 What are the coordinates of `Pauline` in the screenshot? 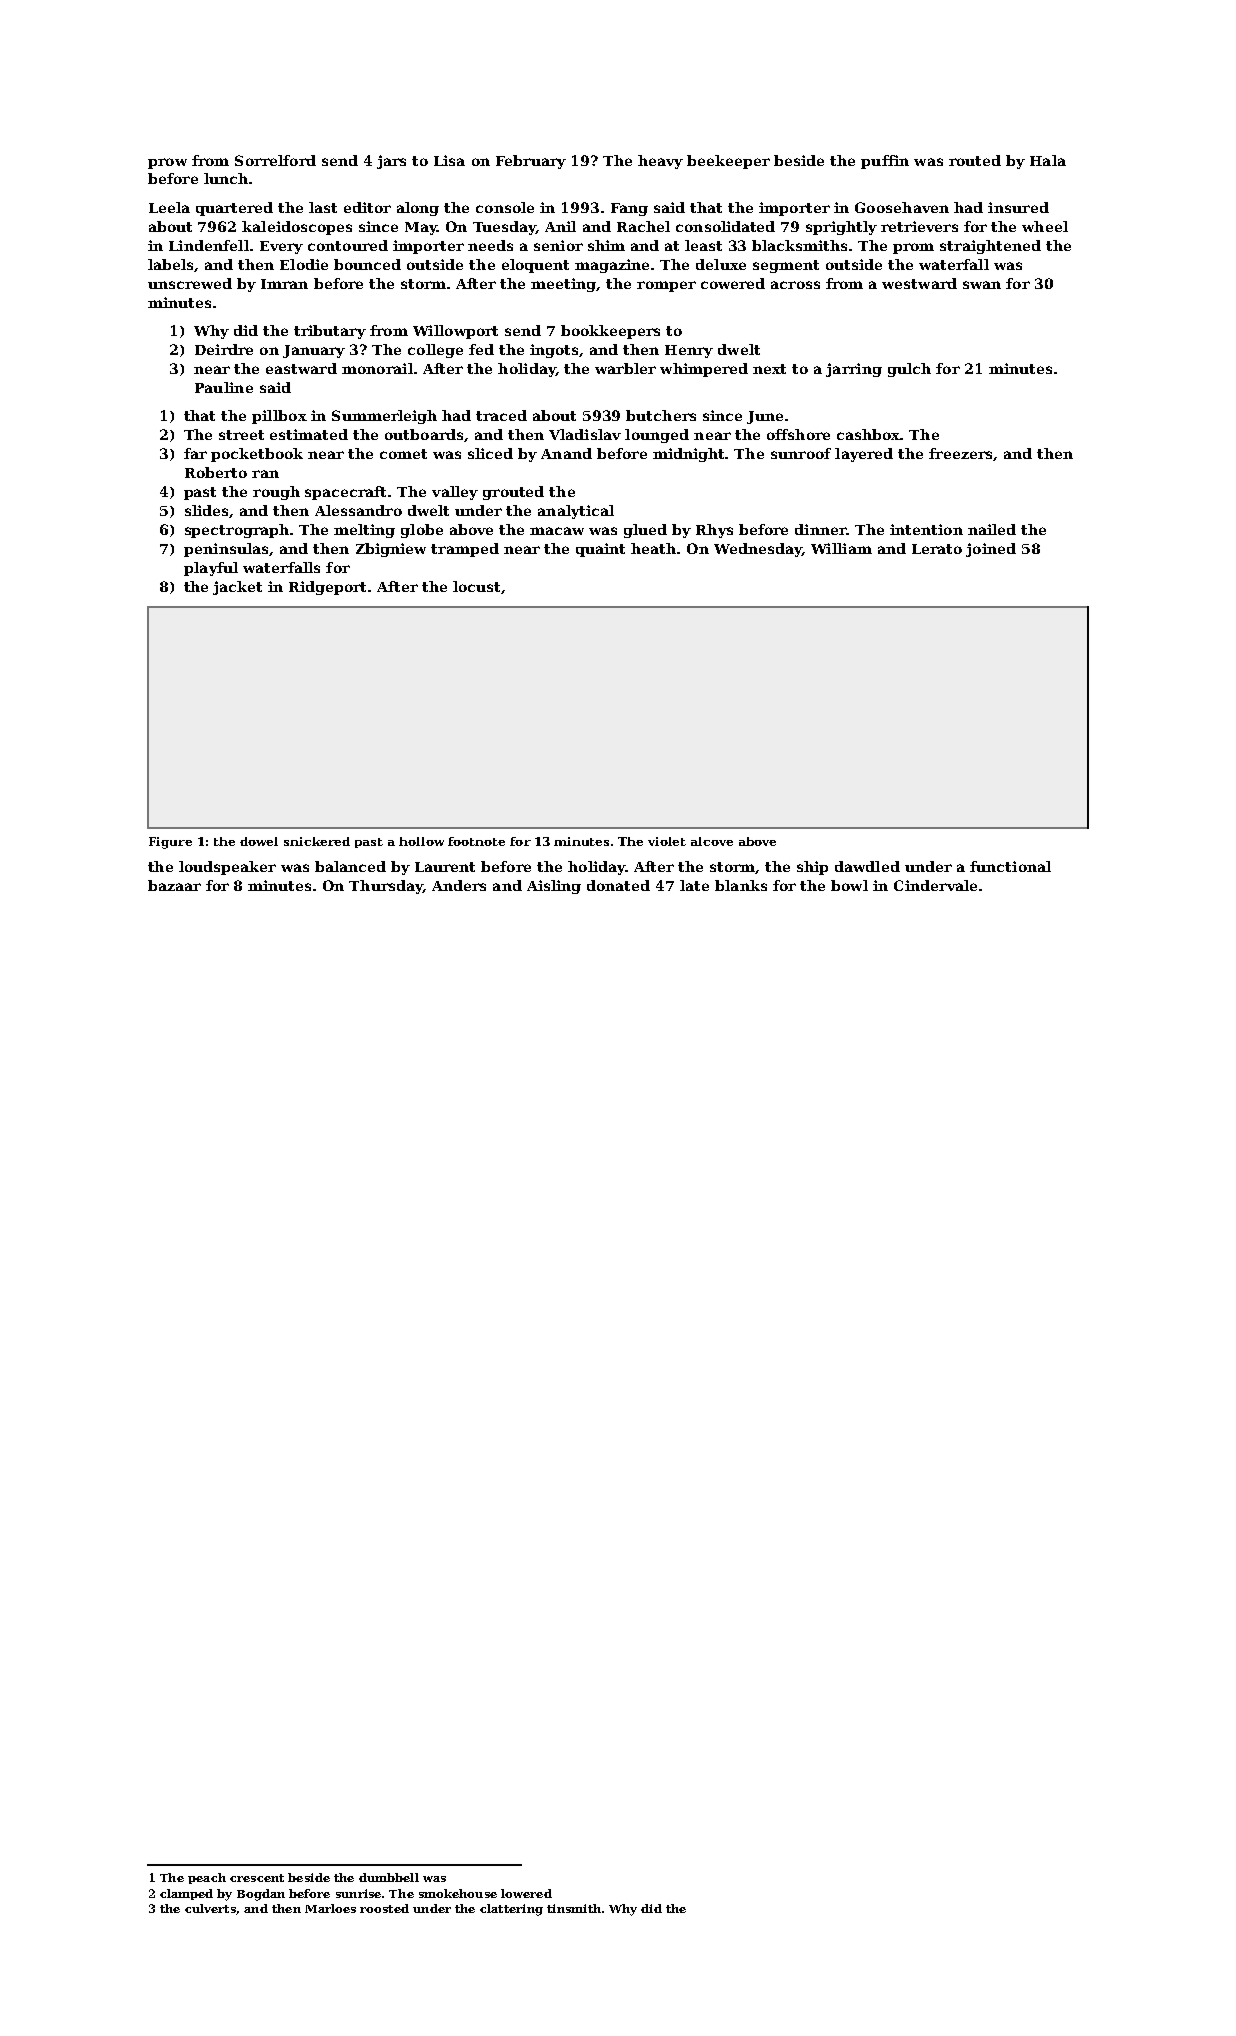 It's located at (224, 387).
